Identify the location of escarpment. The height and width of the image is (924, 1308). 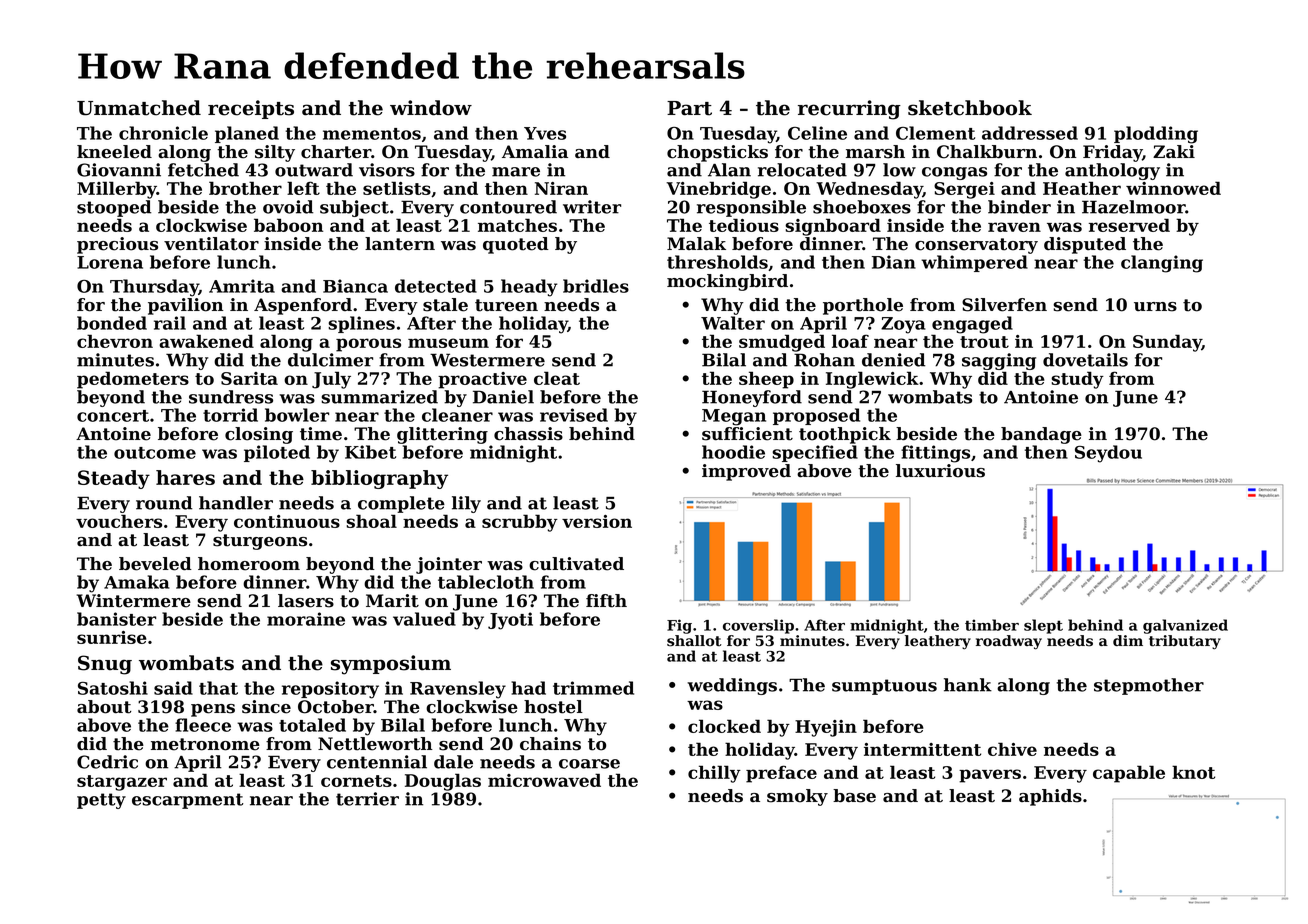
(187, 801).
